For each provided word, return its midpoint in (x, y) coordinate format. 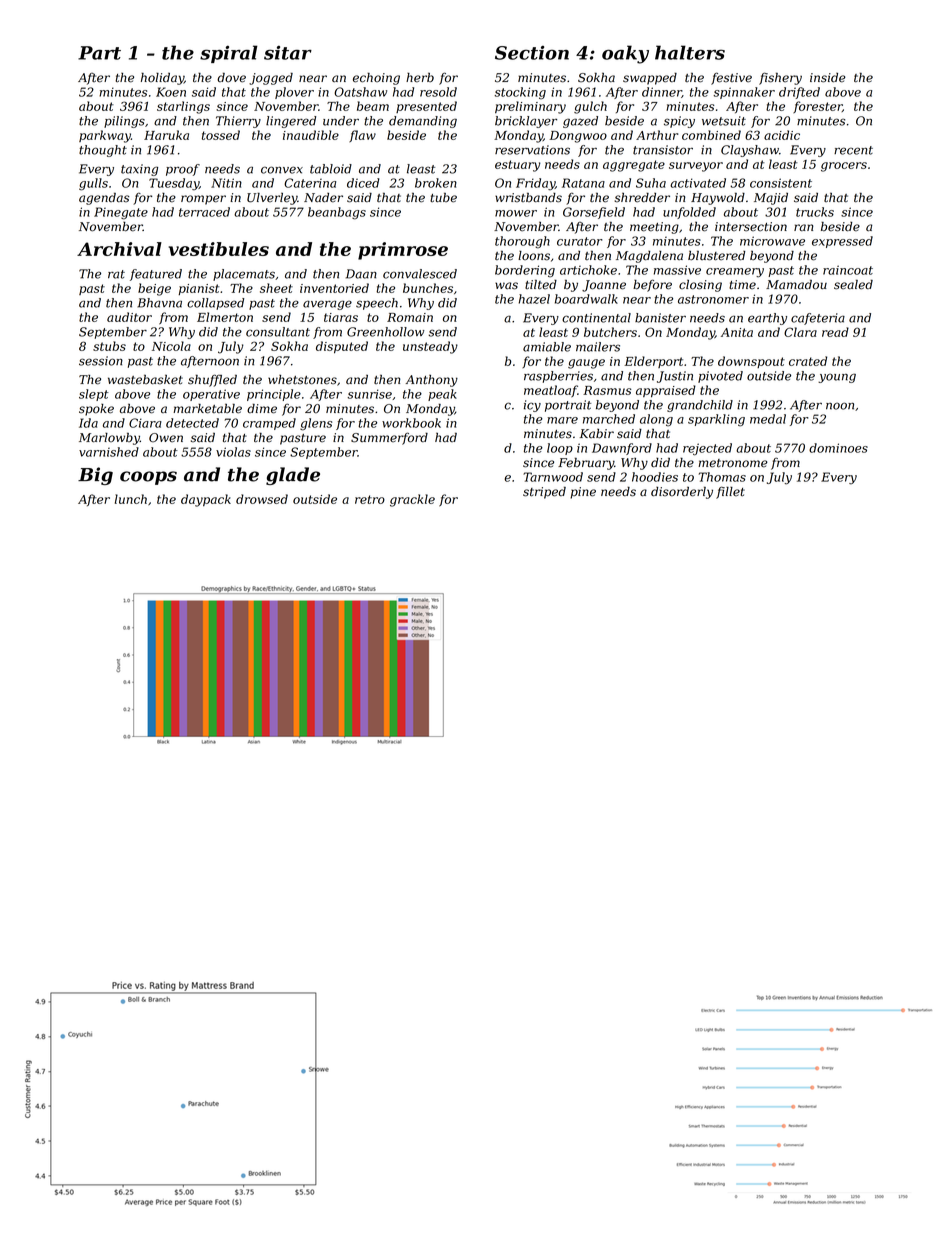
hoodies (655, 477)
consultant (278, 332)
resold (438, 92)
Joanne (604, 286)
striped (544, 493)
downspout (751, 362)
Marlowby (109, 438)
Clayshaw (750, 151)
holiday (162, 79)
